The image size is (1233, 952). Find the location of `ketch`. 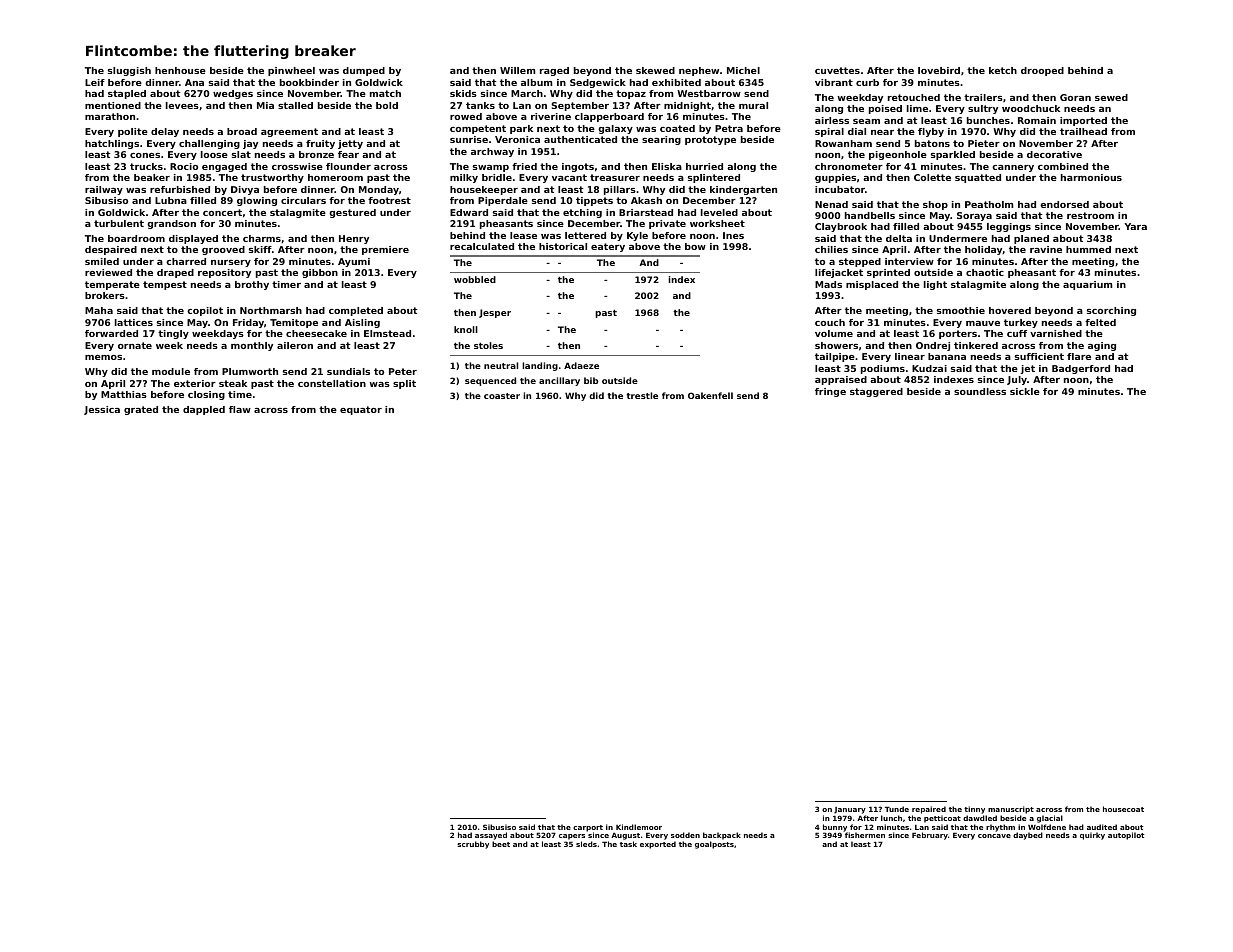

ketch is located at coordinates (1003, 70).
